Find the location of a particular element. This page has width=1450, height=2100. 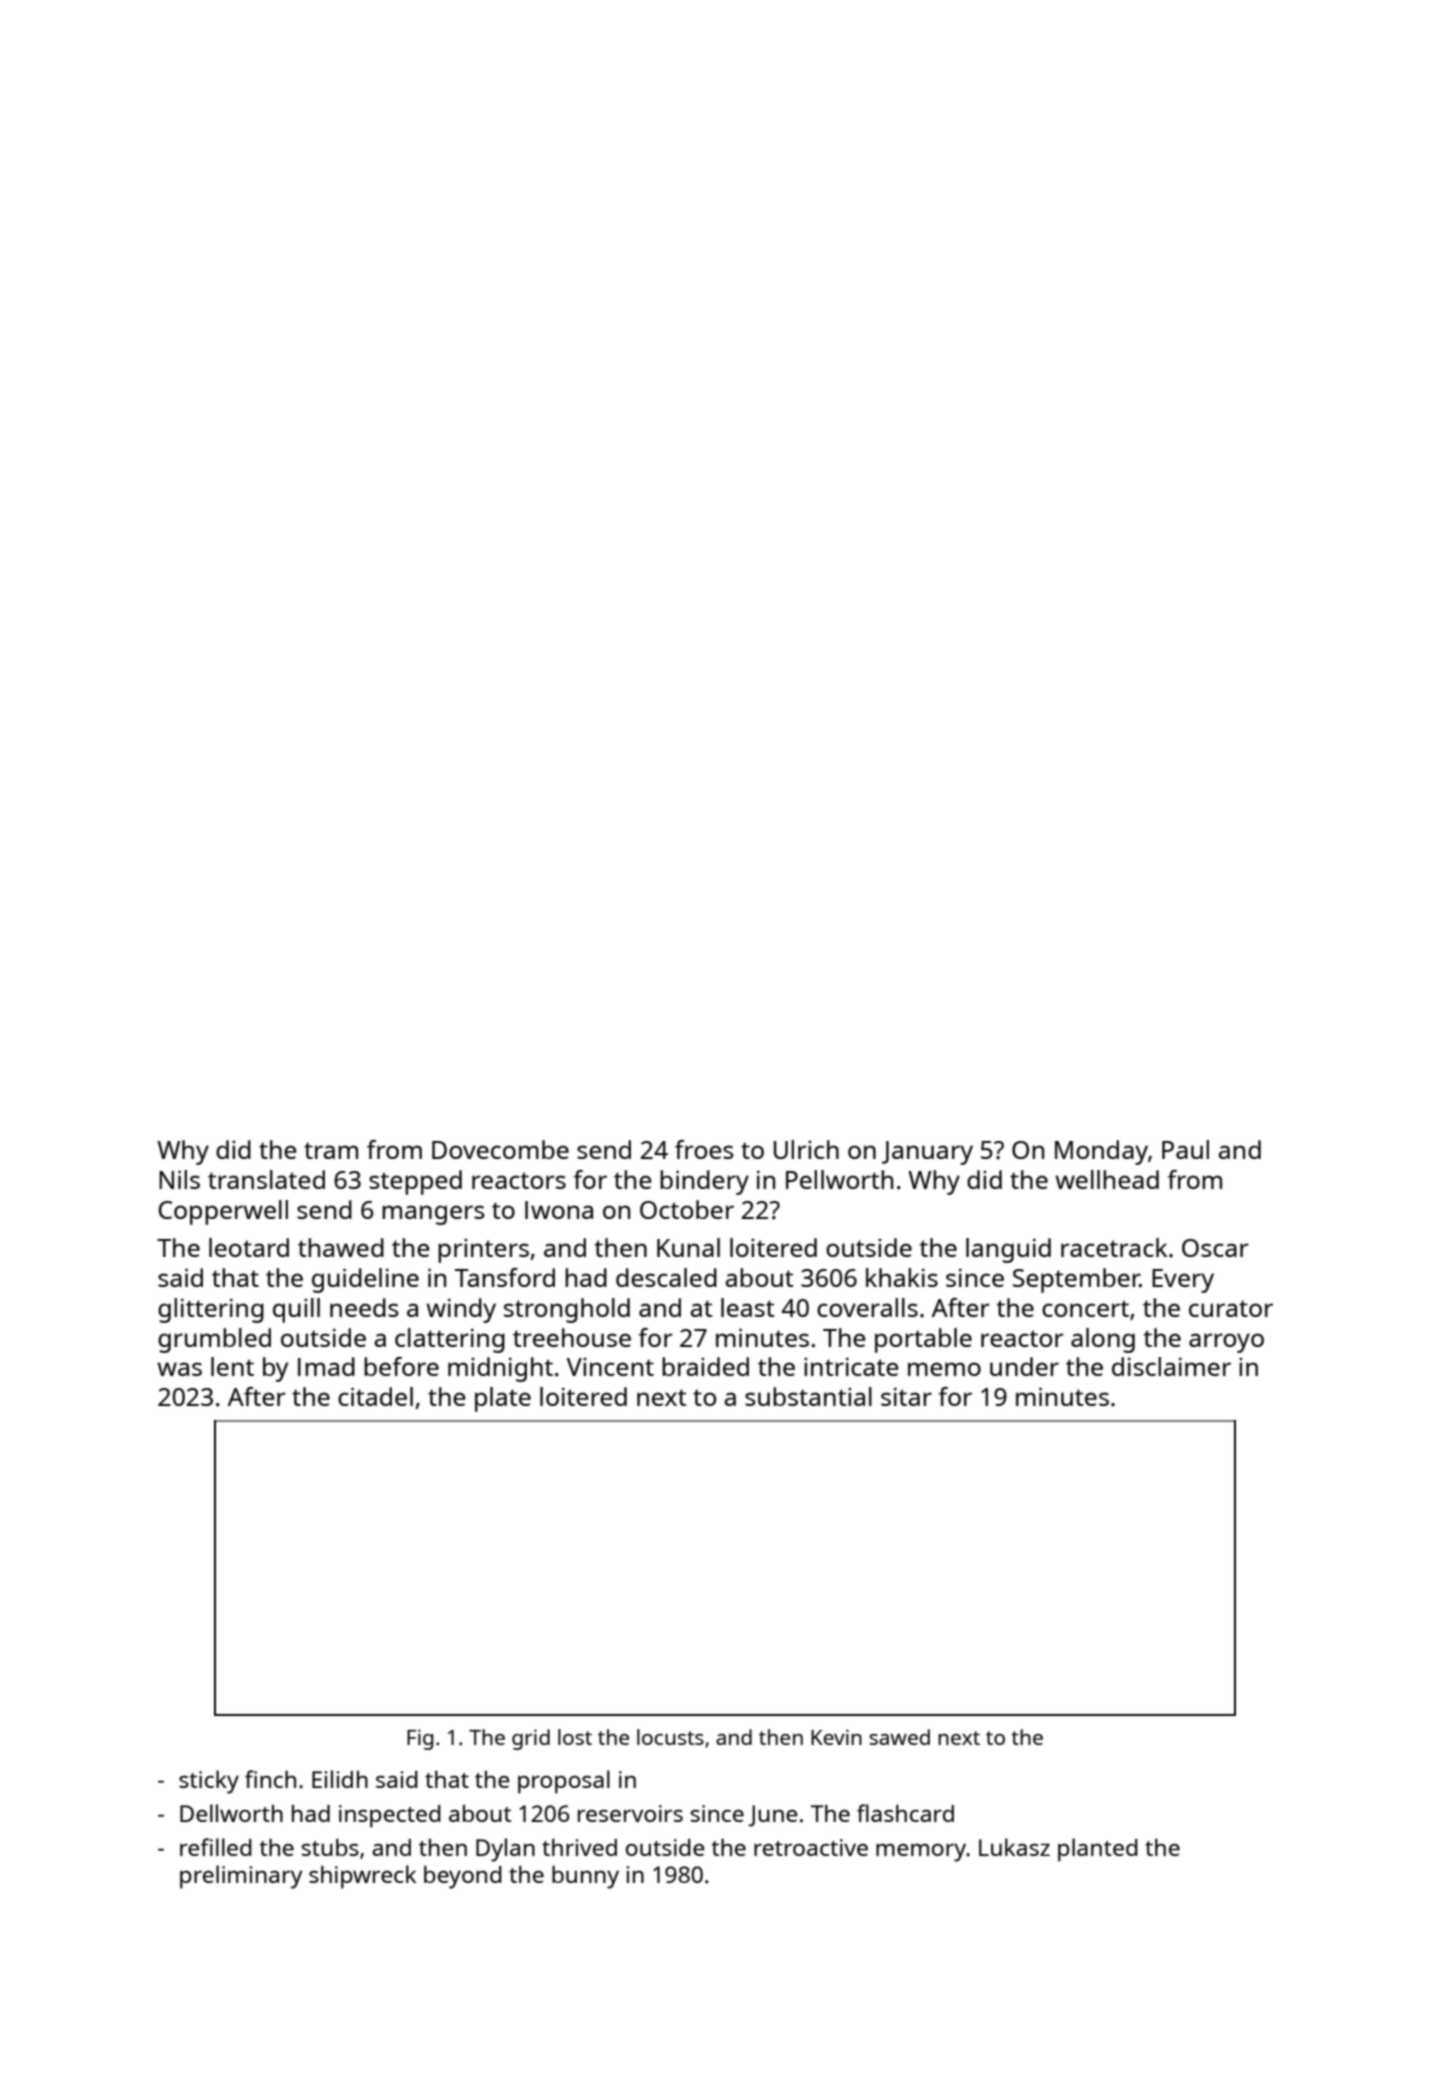

Kevin is located at coordinates (836, 1737).
